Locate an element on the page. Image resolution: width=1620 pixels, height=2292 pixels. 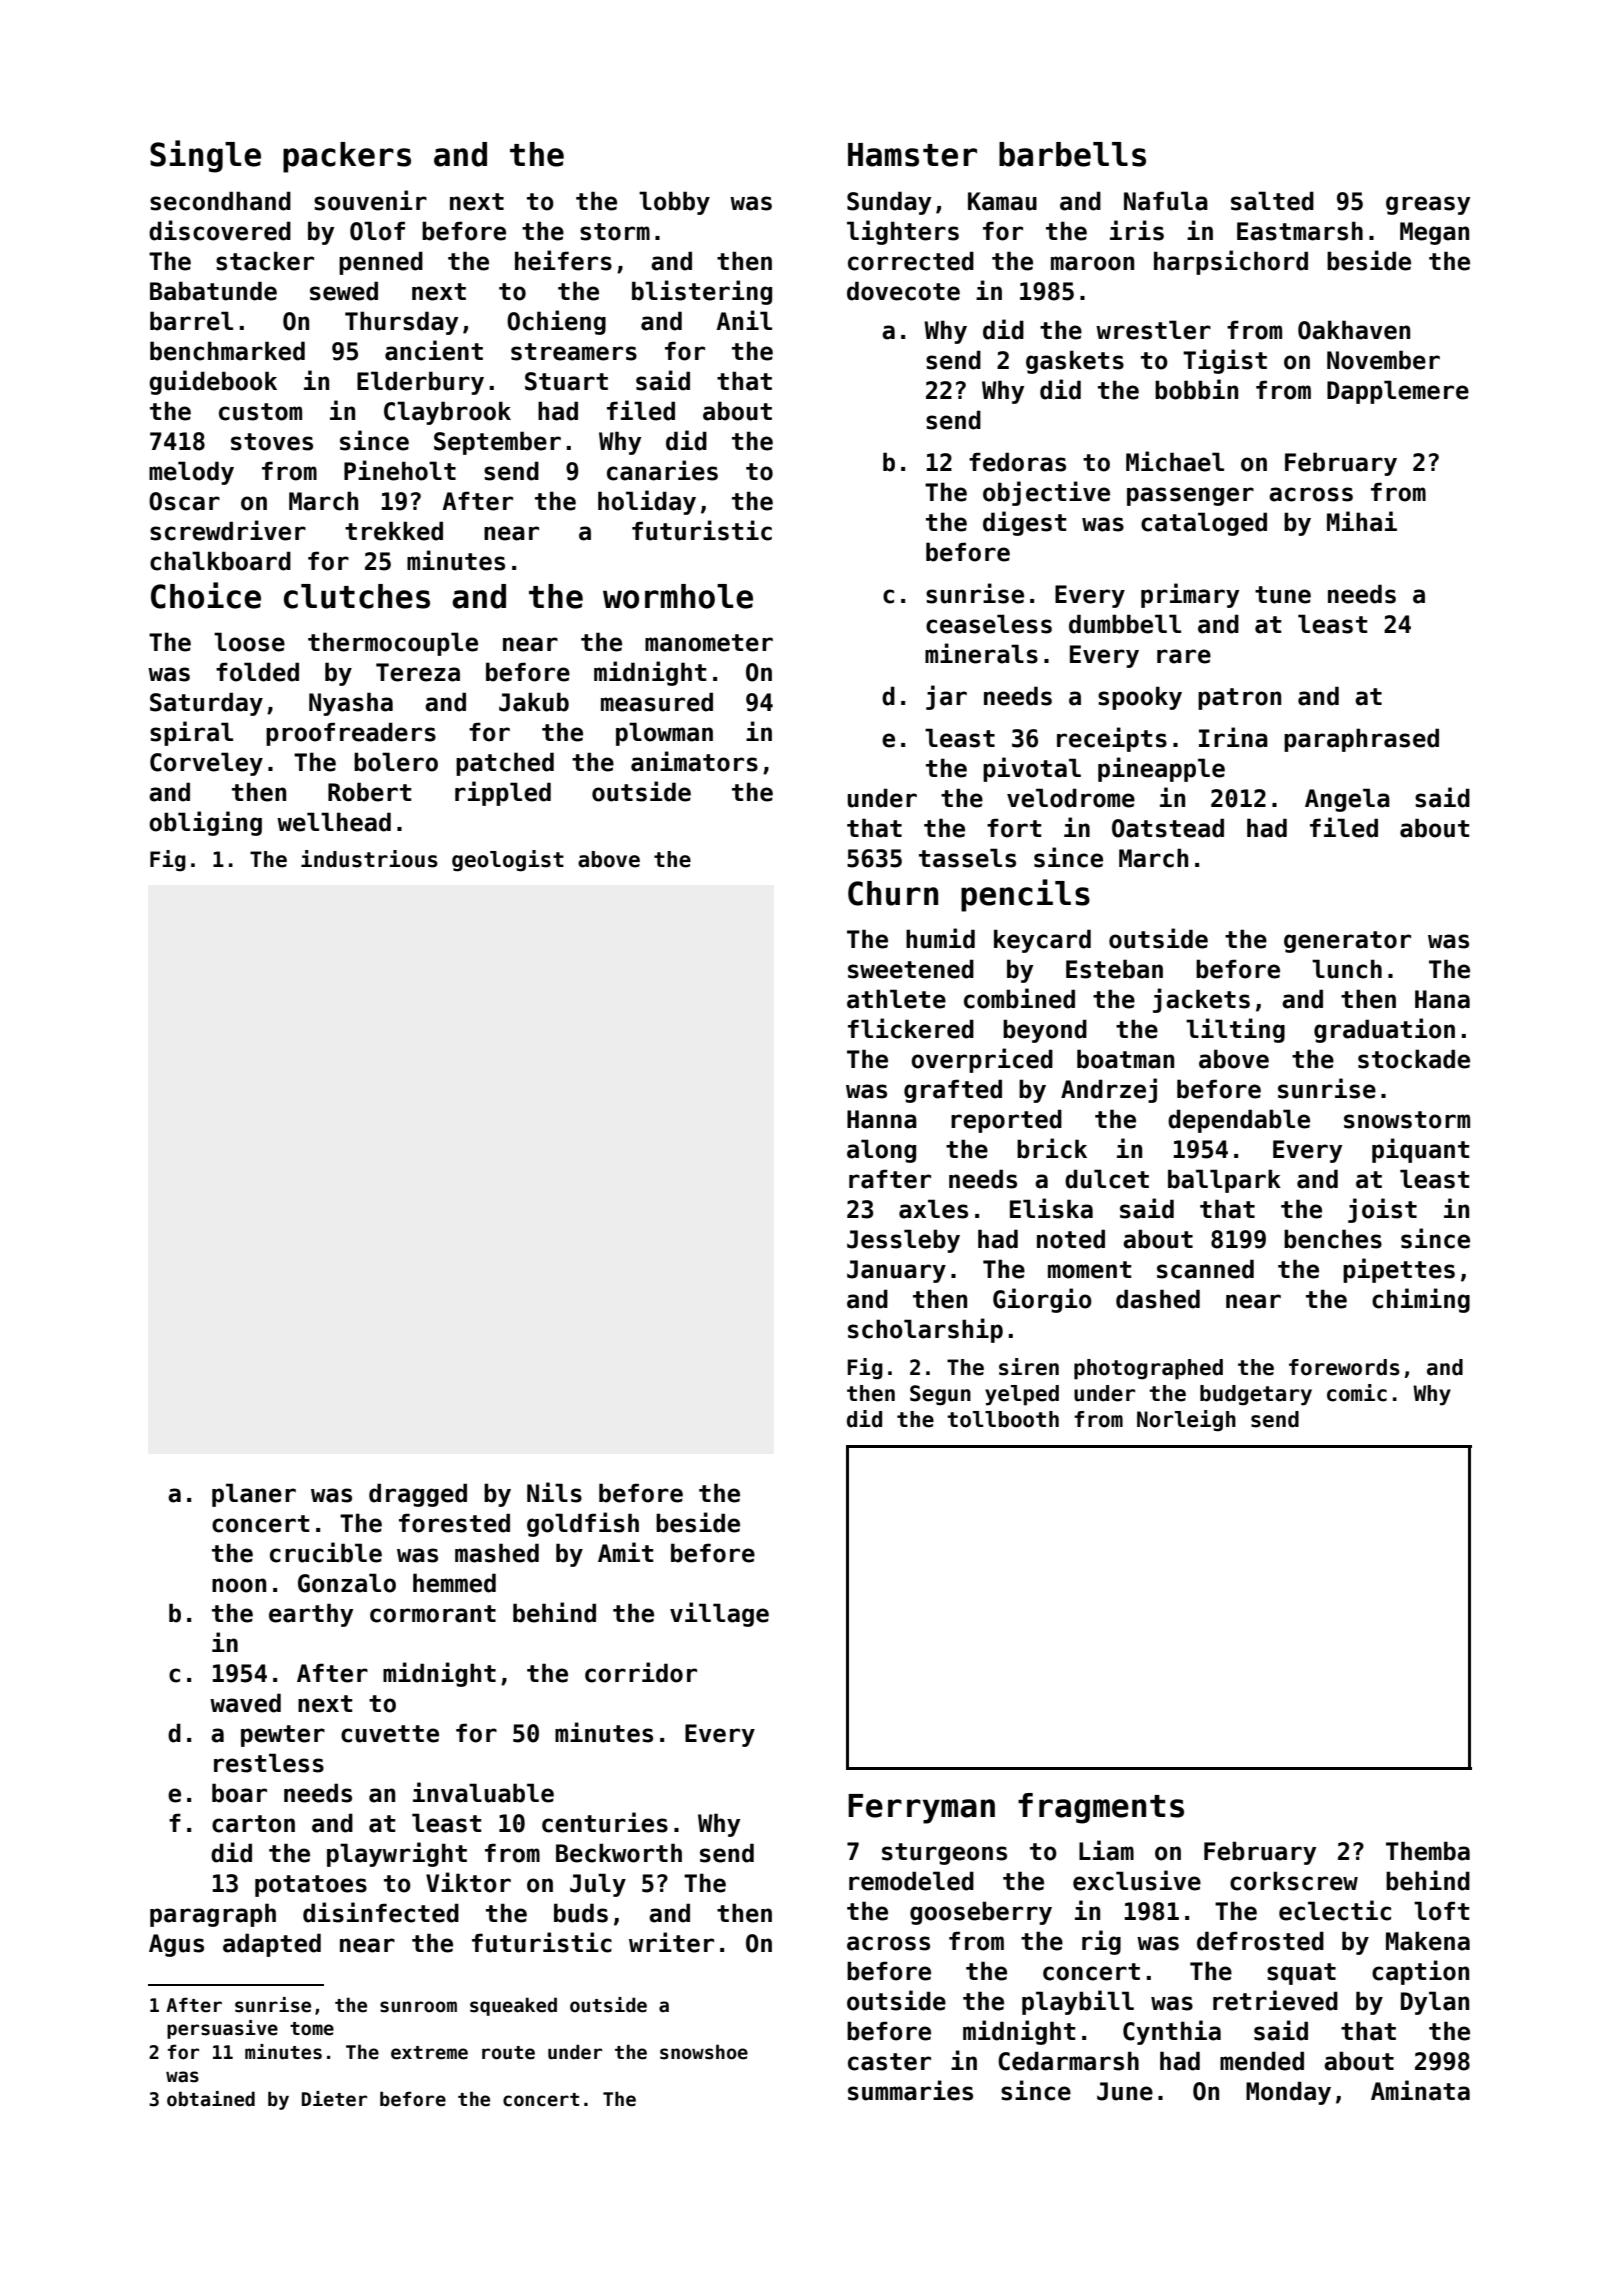
Ferryman is located at coordinates (921, 1809).
